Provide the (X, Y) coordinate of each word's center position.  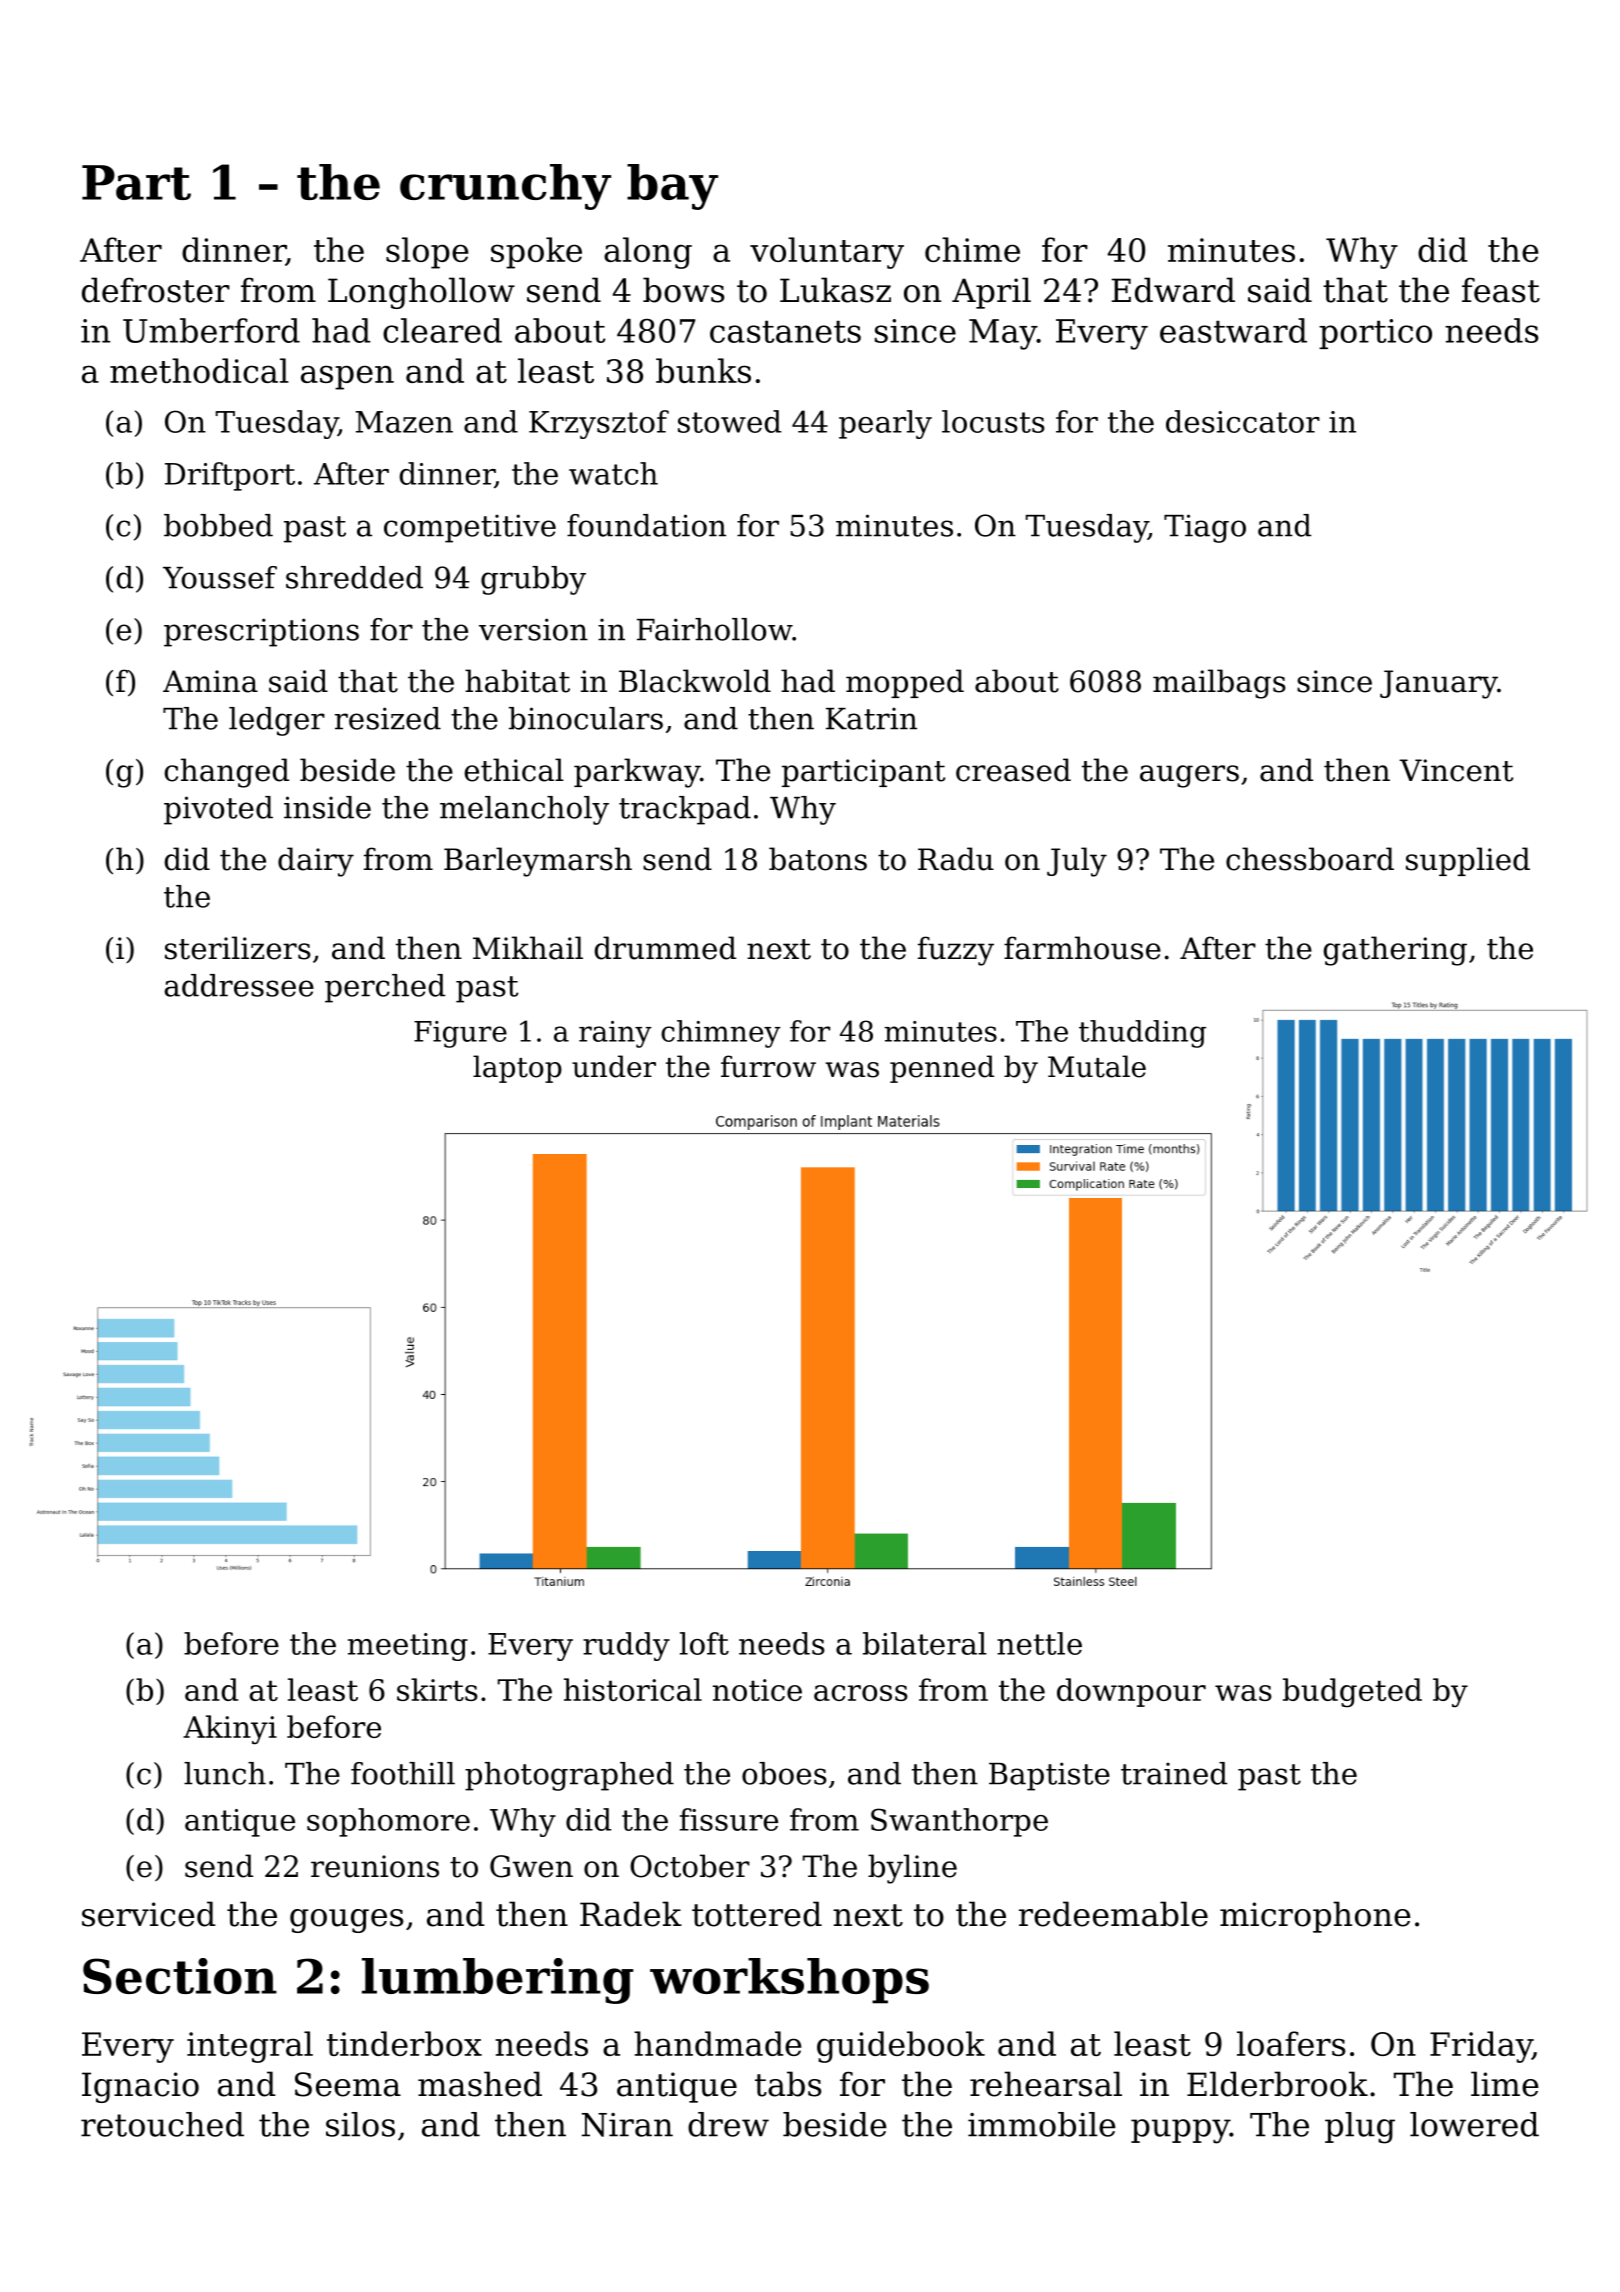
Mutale (1097, 1066)
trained (1174, 1773)
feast (1501, 290)
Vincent (1456, 770)
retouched (162, 2124)
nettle (1039, 1643)
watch (613, 473)
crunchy (505, 187)
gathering (1395, 951)
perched (385, 988)
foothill (403, 1773)
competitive (470, 528)
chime (972, 249)
